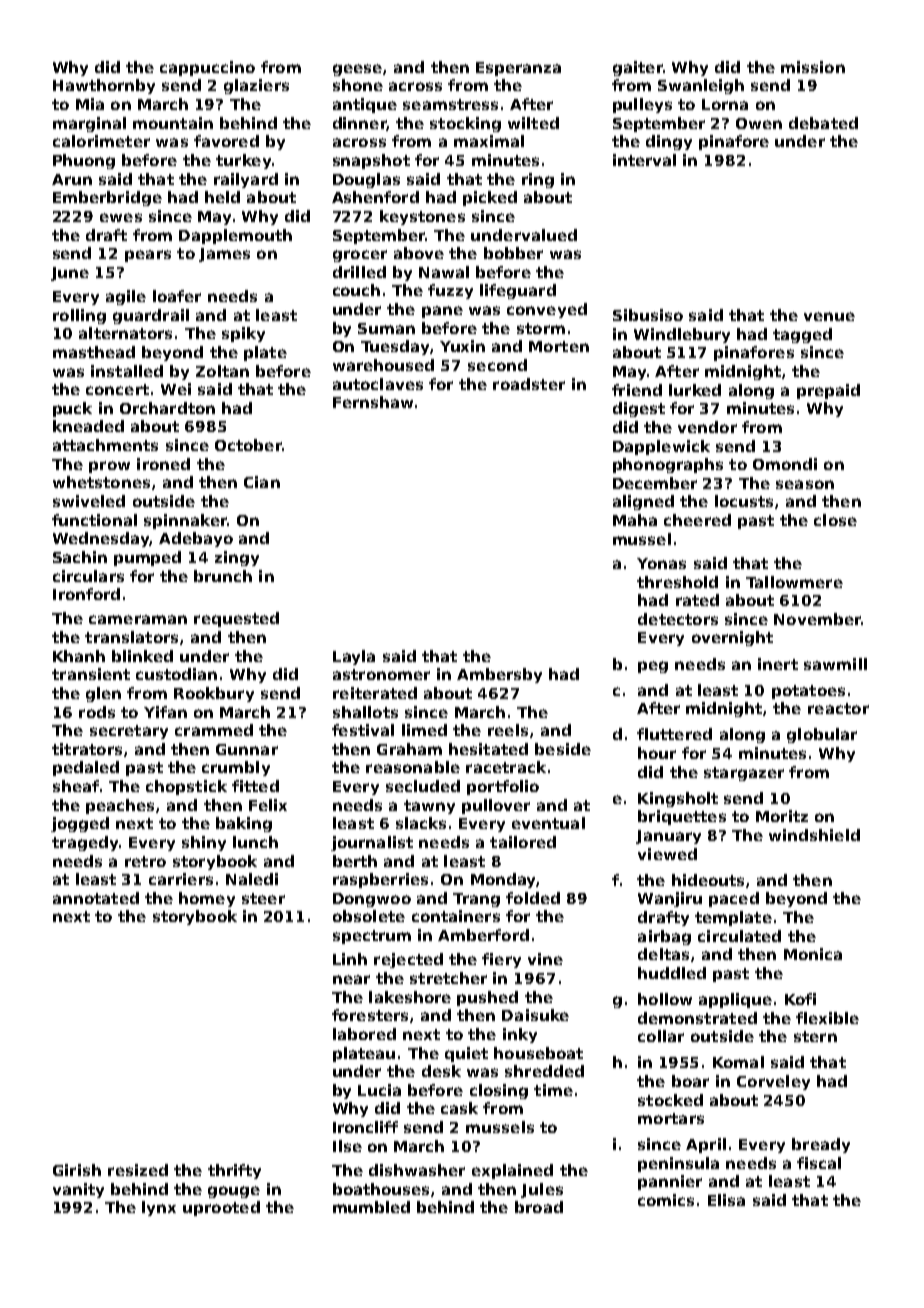 The height and width of the screenshot is (1308, 924). What do you see at coordinates (351, 979) in the screenshot?
I see `near` at bounding box center [351, 979].
